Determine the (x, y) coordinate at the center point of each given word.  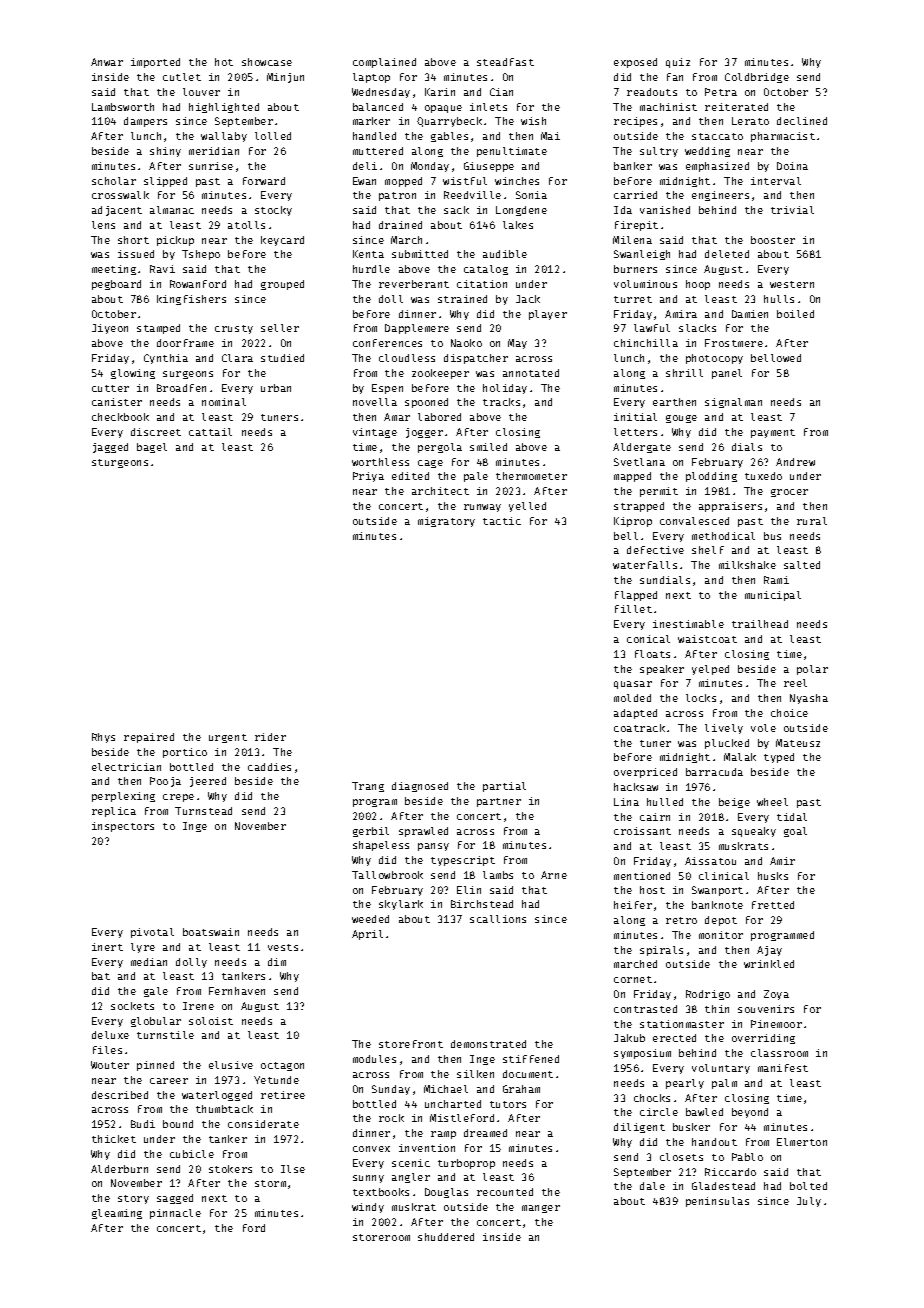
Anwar (107, 62)
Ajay (769, 951)
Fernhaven (237, 991)
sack (456, 210)
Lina (626, 802)
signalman (733, 403)
